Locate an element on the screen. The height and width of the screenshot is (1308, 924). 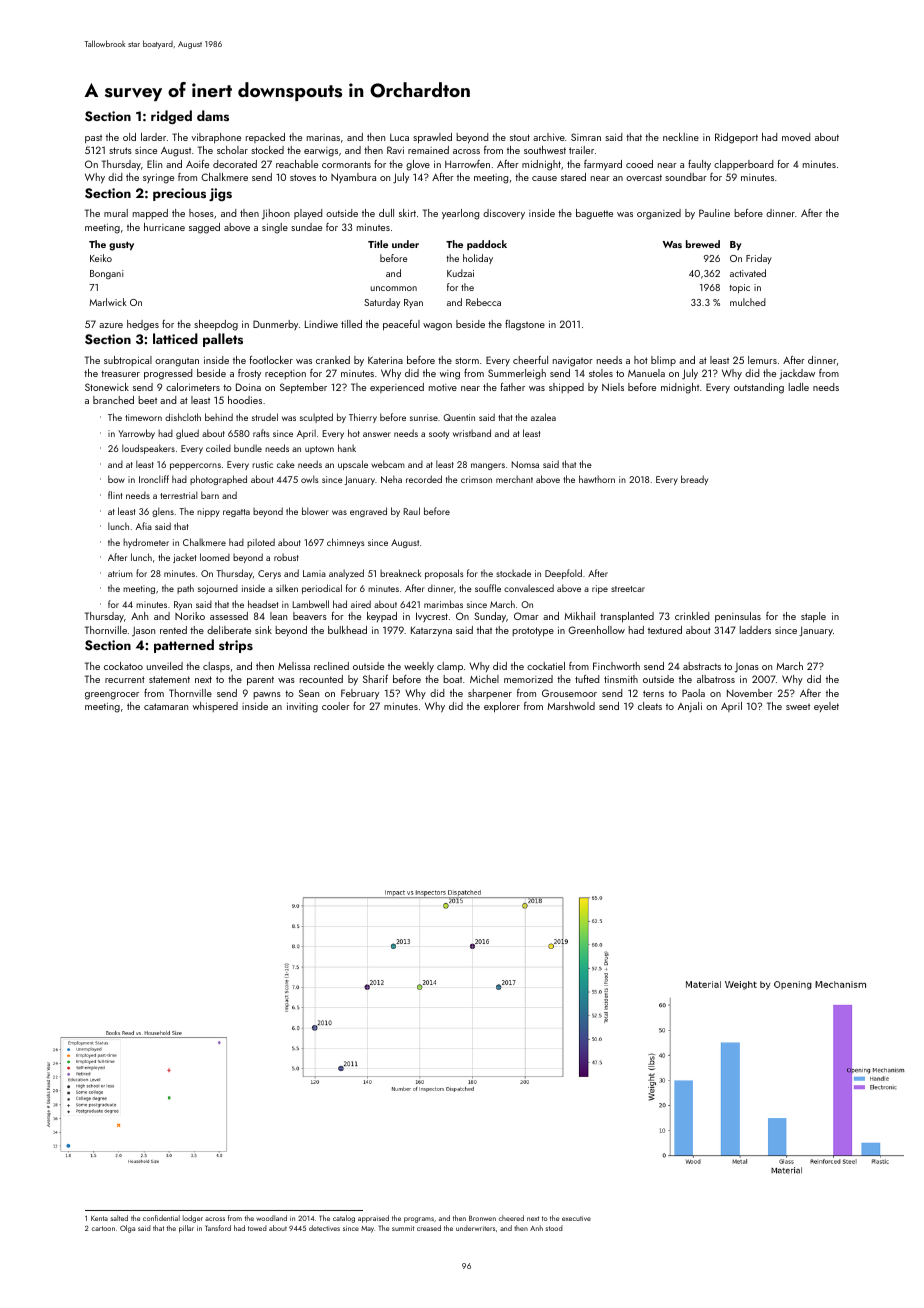
rented is located at coordinates (173, 630).
